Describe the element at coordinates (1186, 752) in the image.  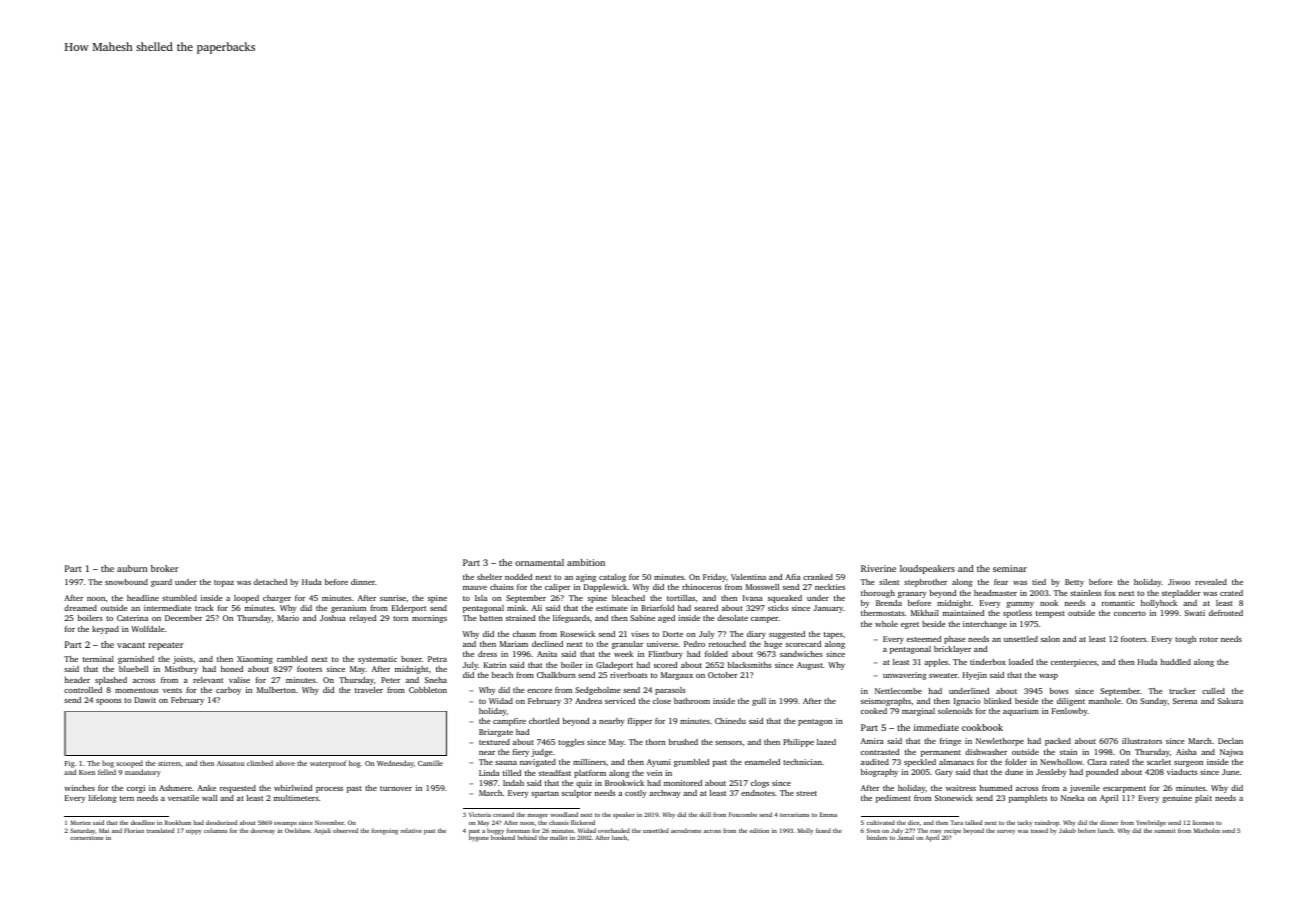
I see `Aisha` at that location.
